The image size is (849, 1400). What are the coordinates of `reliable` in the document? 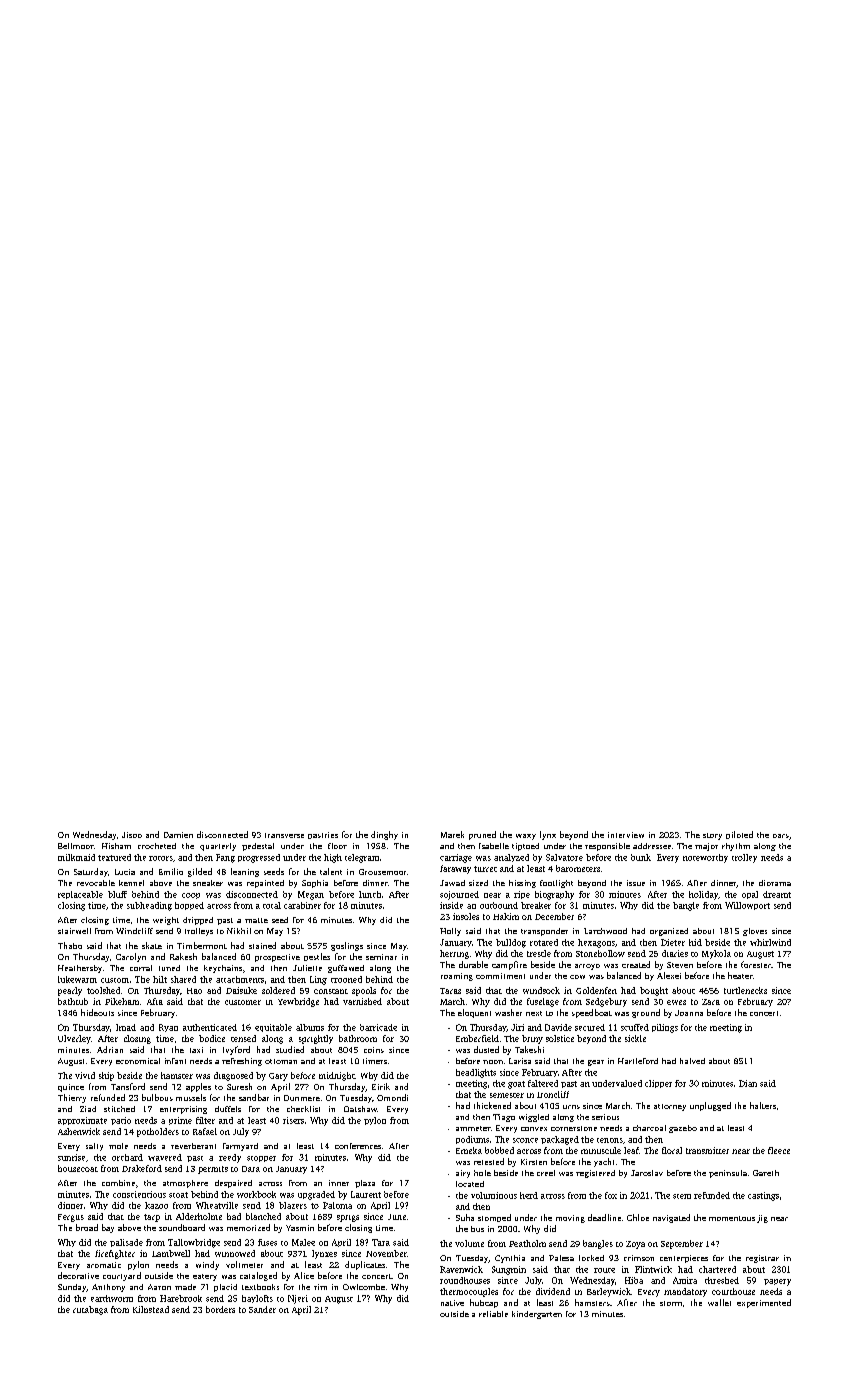 It's located at (493, 1314).
